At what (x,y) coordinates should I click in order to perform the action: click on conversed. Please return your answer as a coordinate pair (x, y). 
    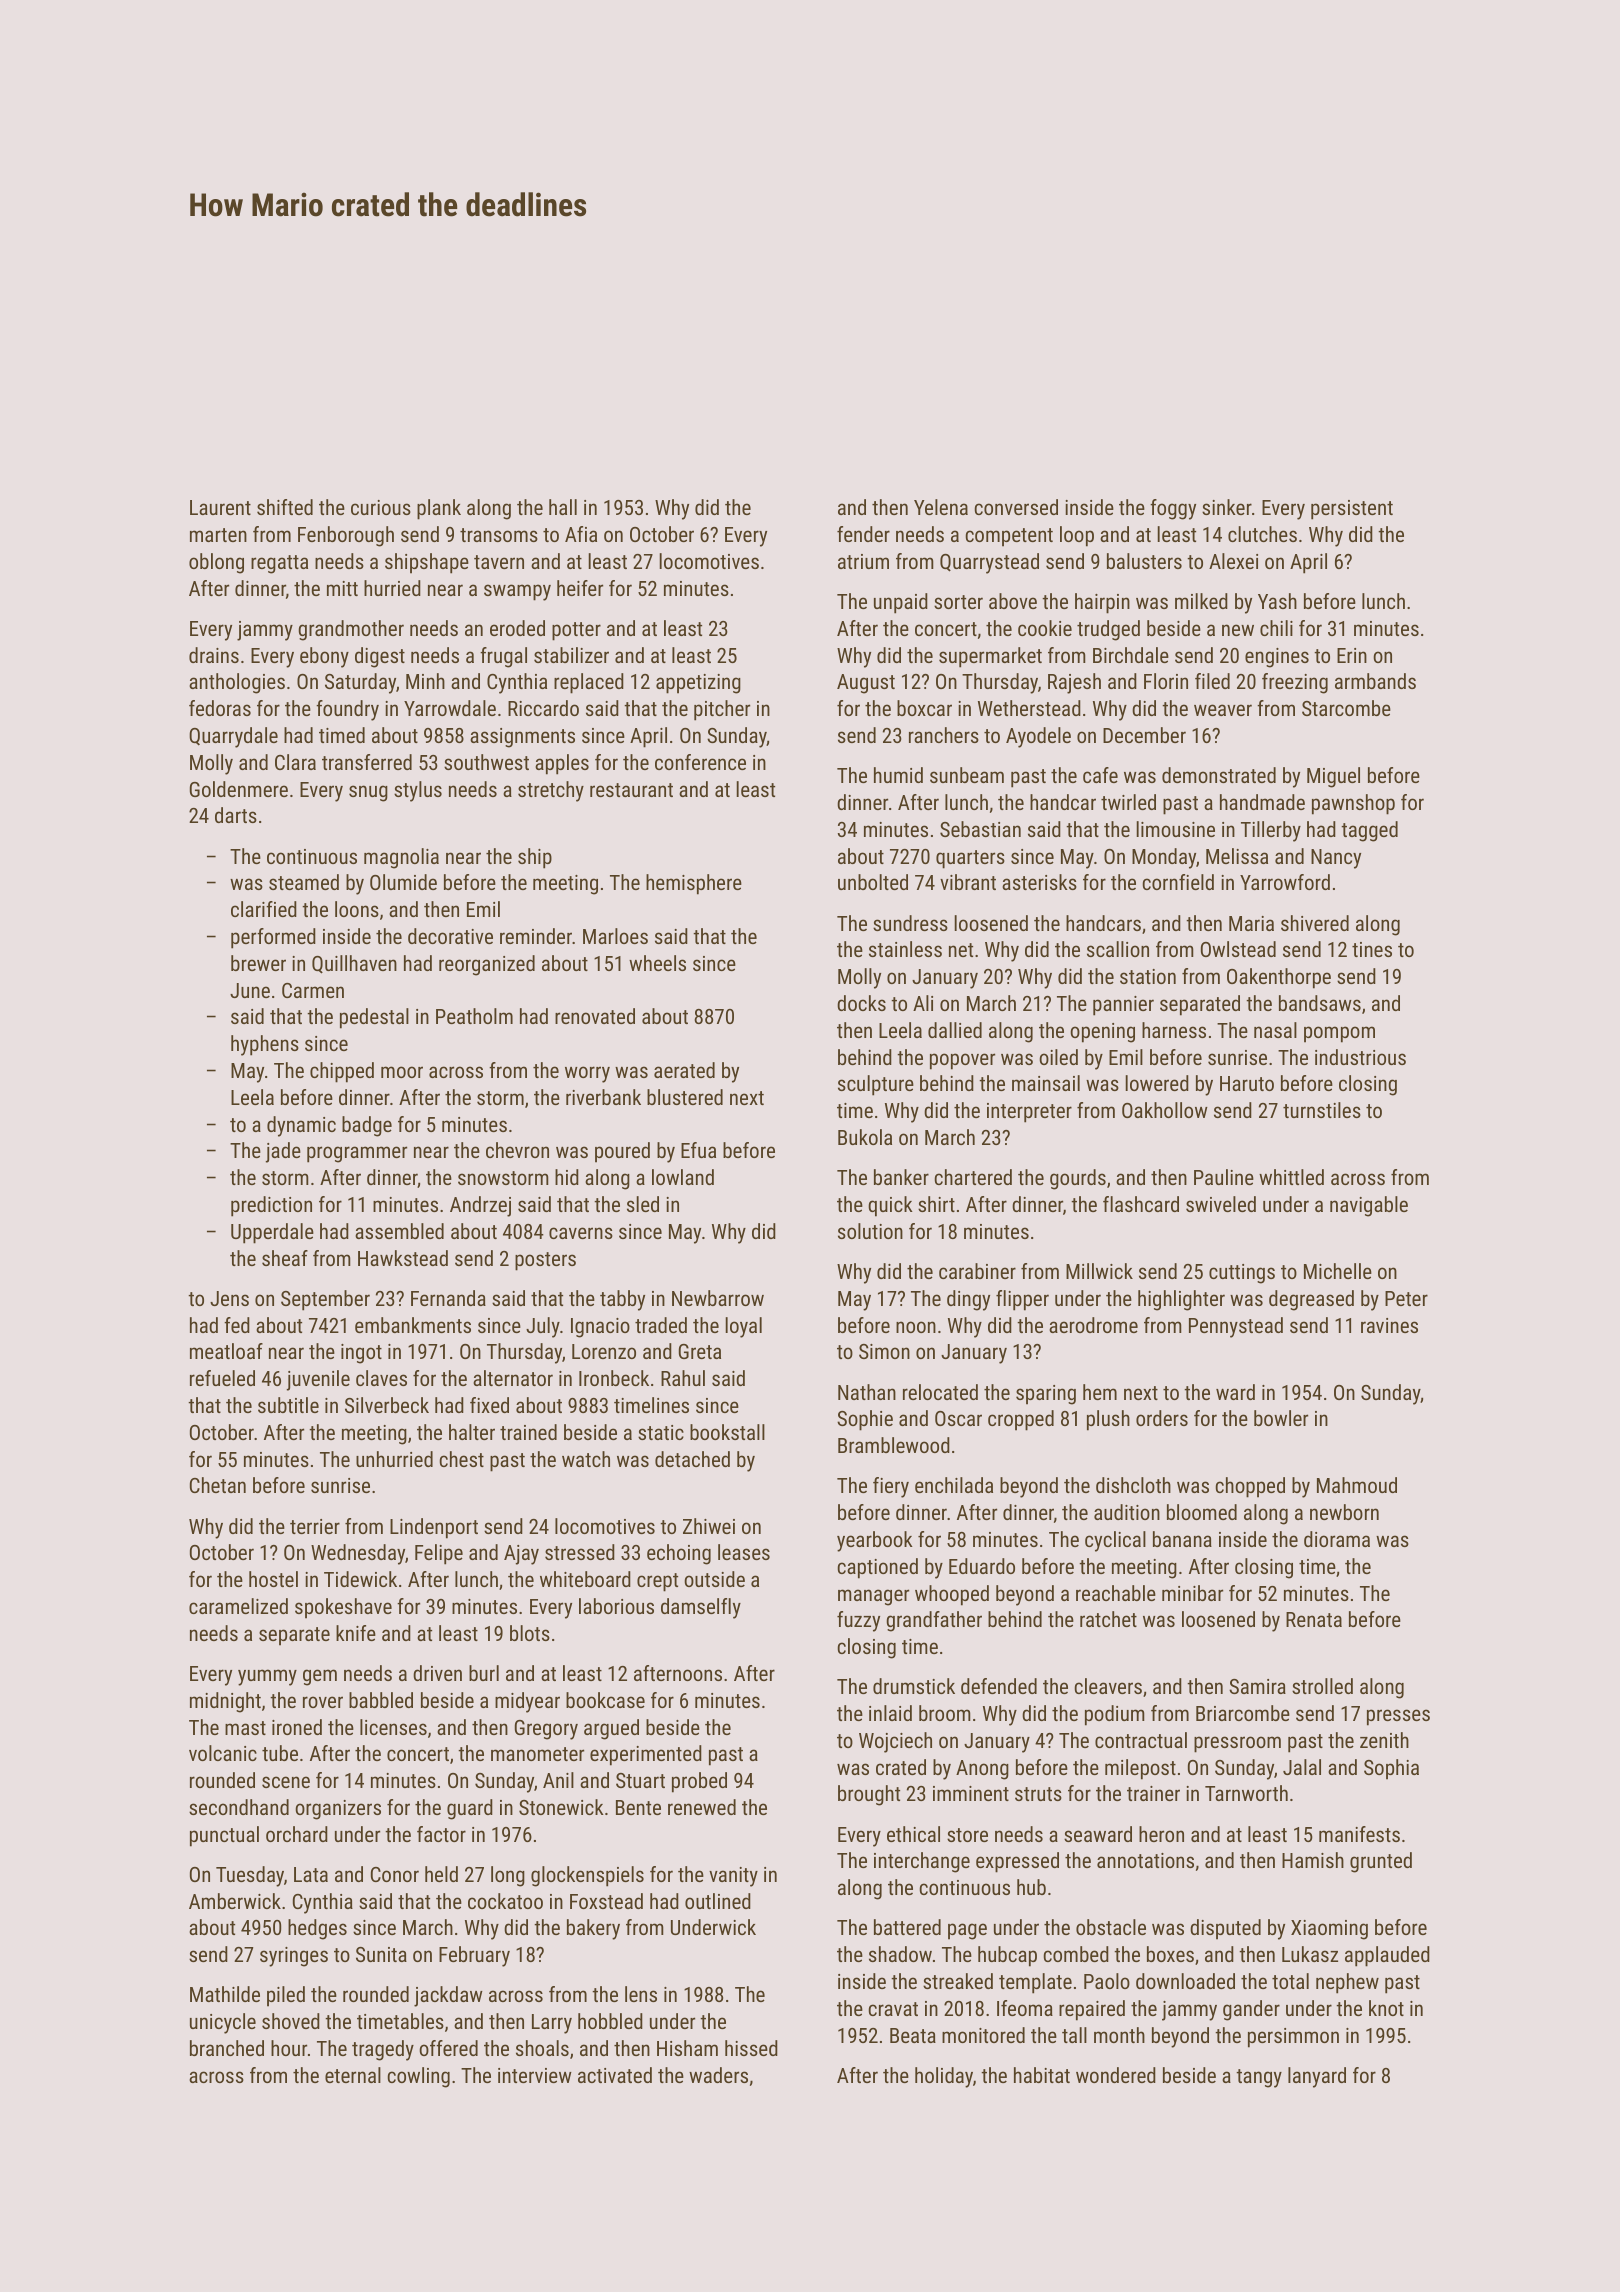
    Looking at the image, I should click on (1016, 507).
